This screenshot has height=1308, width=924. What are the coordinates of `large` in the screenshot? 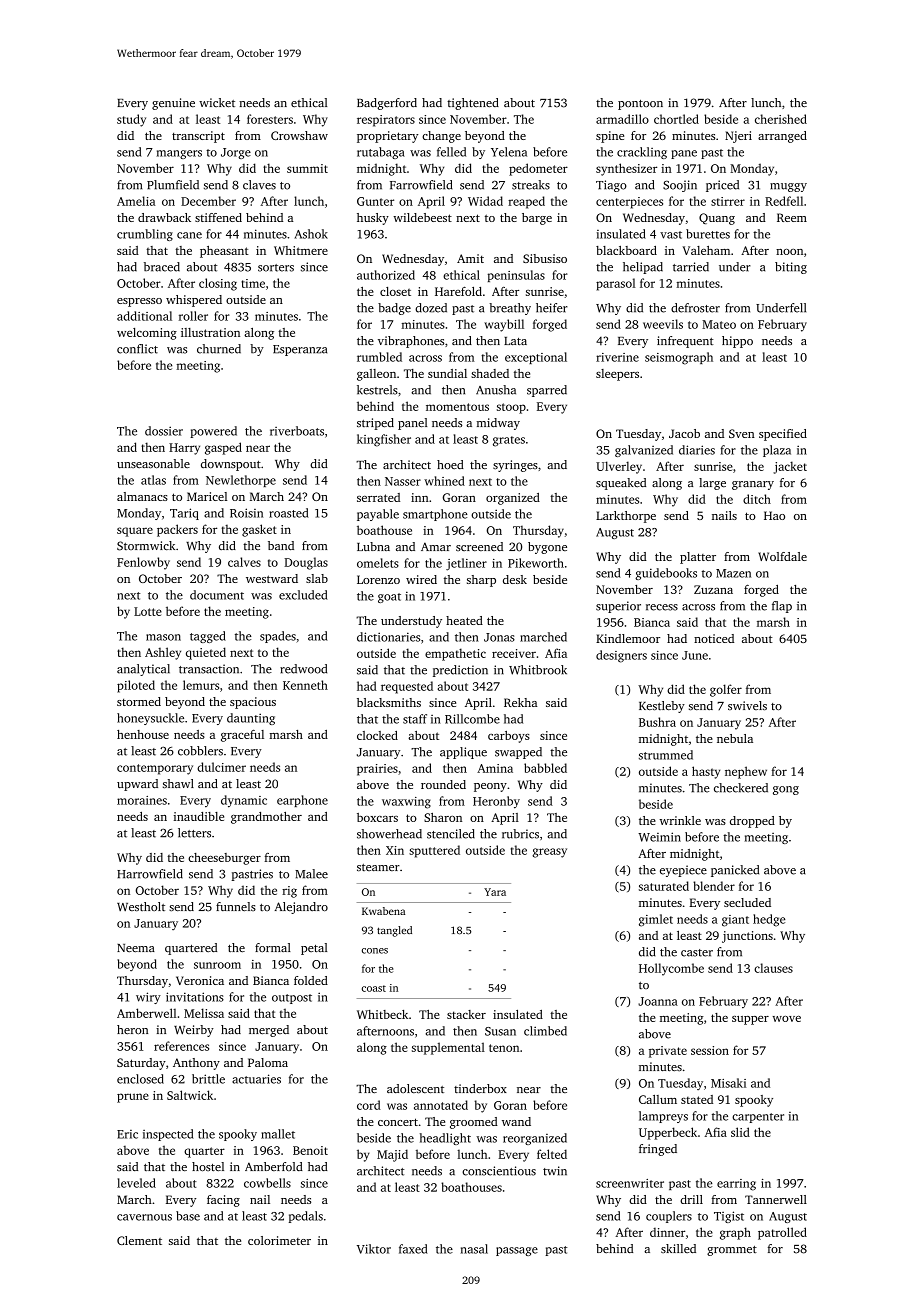 It's located at (712, 484).
